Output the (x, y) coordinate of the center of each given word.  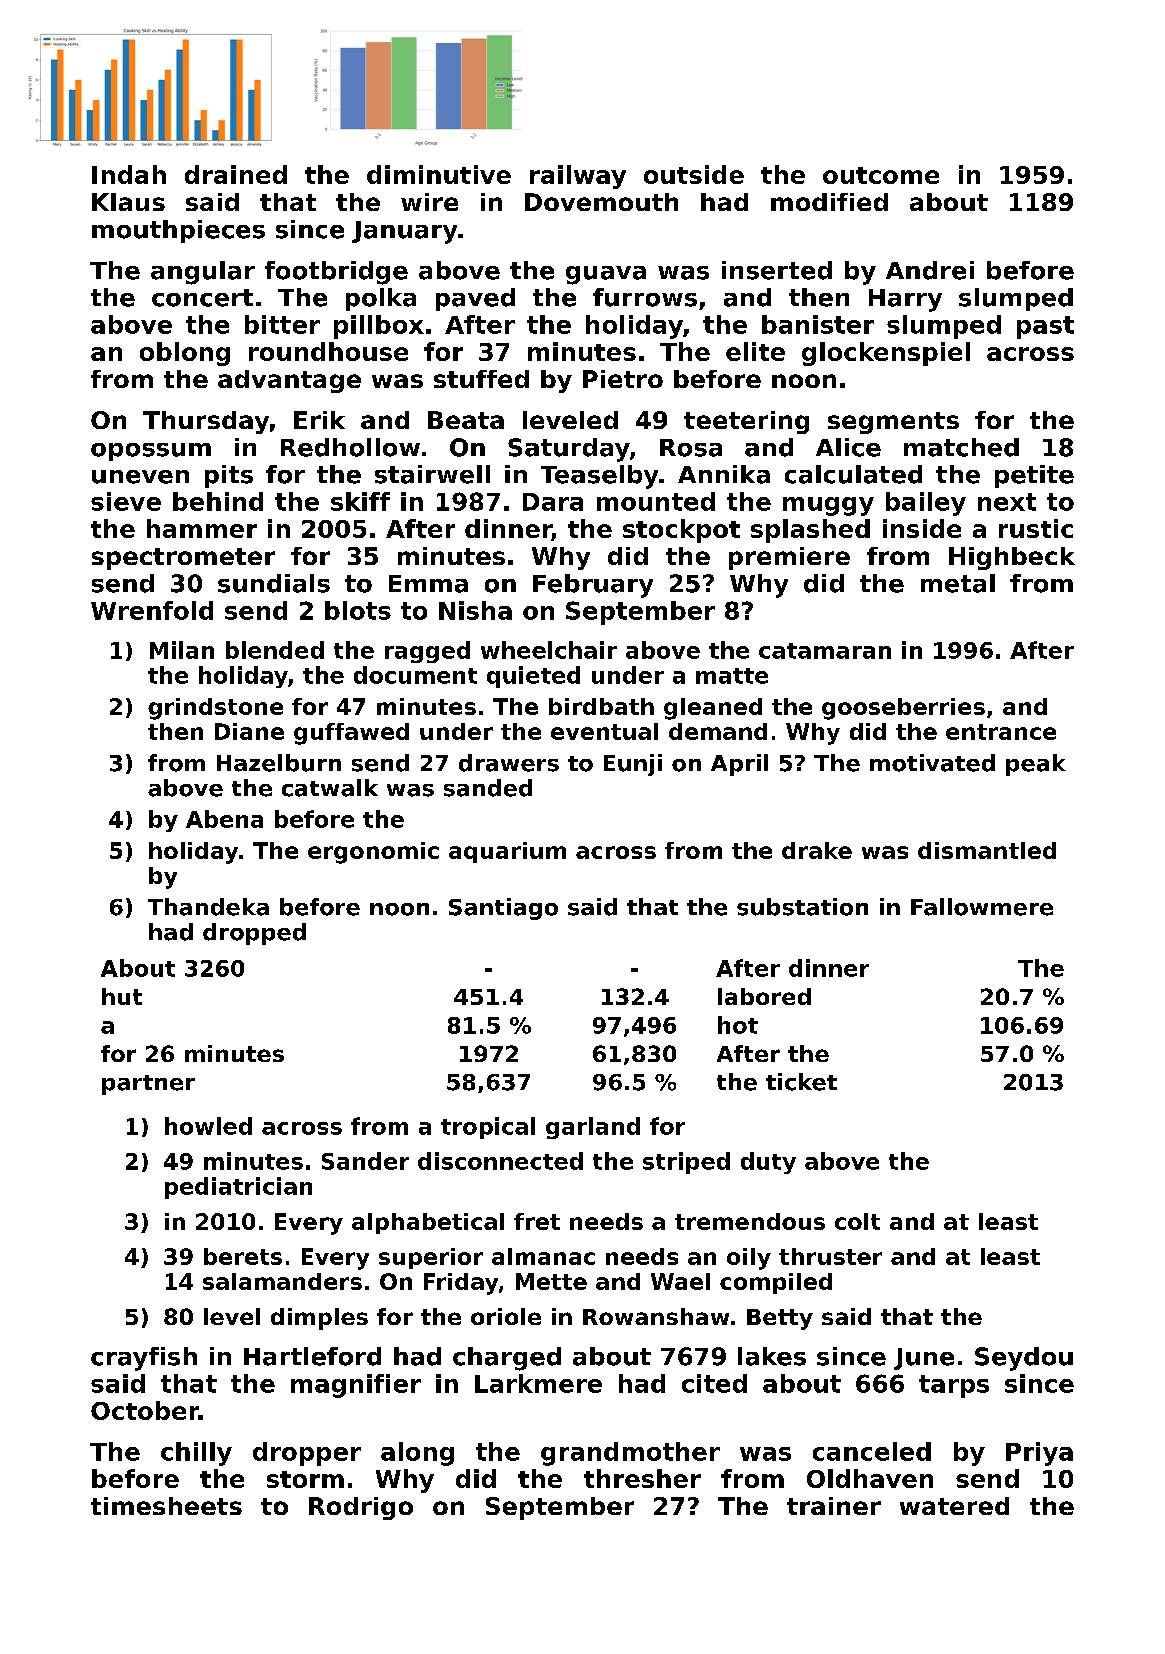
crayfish (144, 1359)
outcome (881, 175)
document (415, 675)
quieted (533, 677)
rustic (1036, 528)
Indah (129, 174)
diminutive (439, 174)
